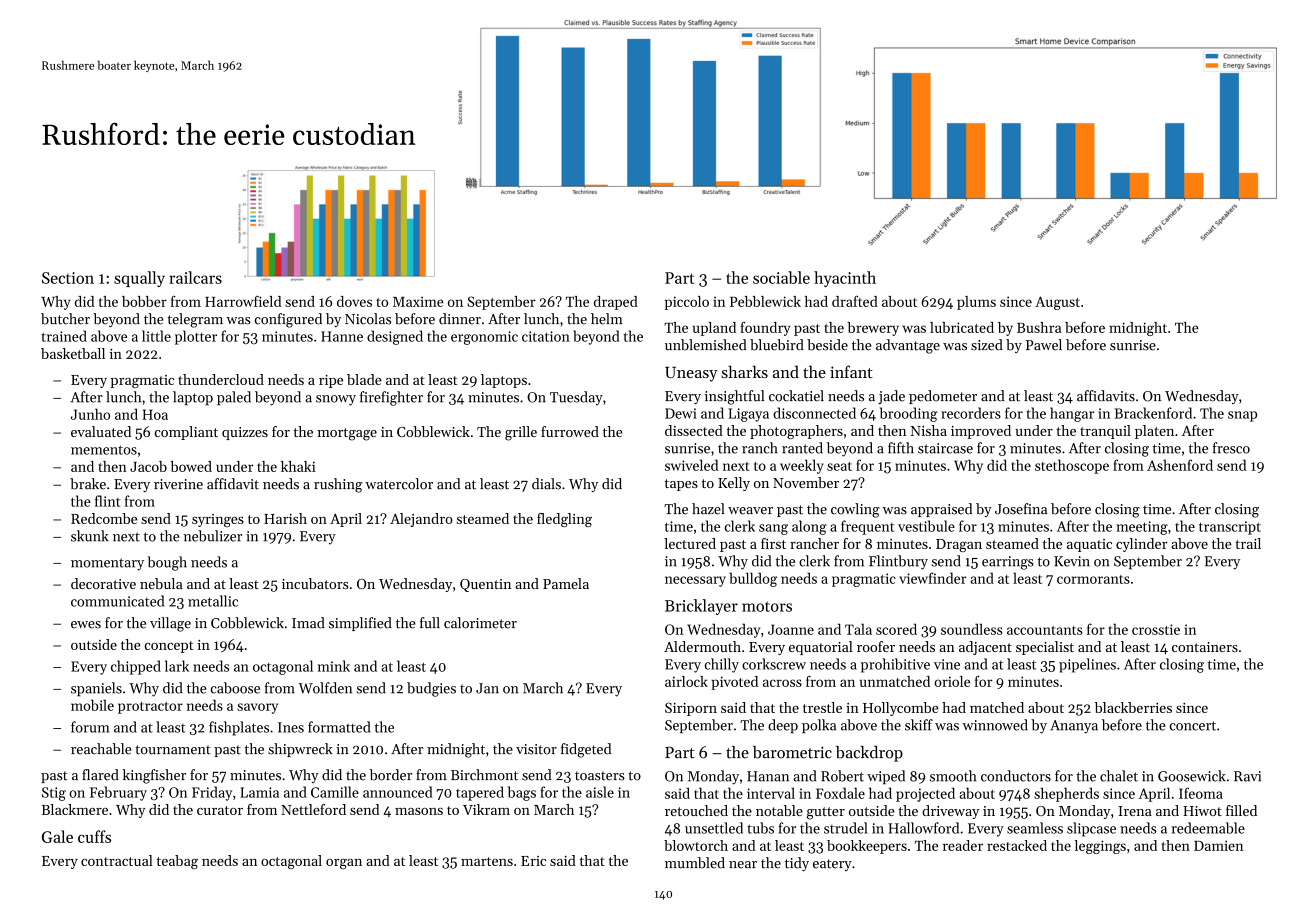 The image size is (1308, 924). What do you see at coordinates (792, 752) in the screenshot?
I see `barometric` at bounding box center [792, 752].
